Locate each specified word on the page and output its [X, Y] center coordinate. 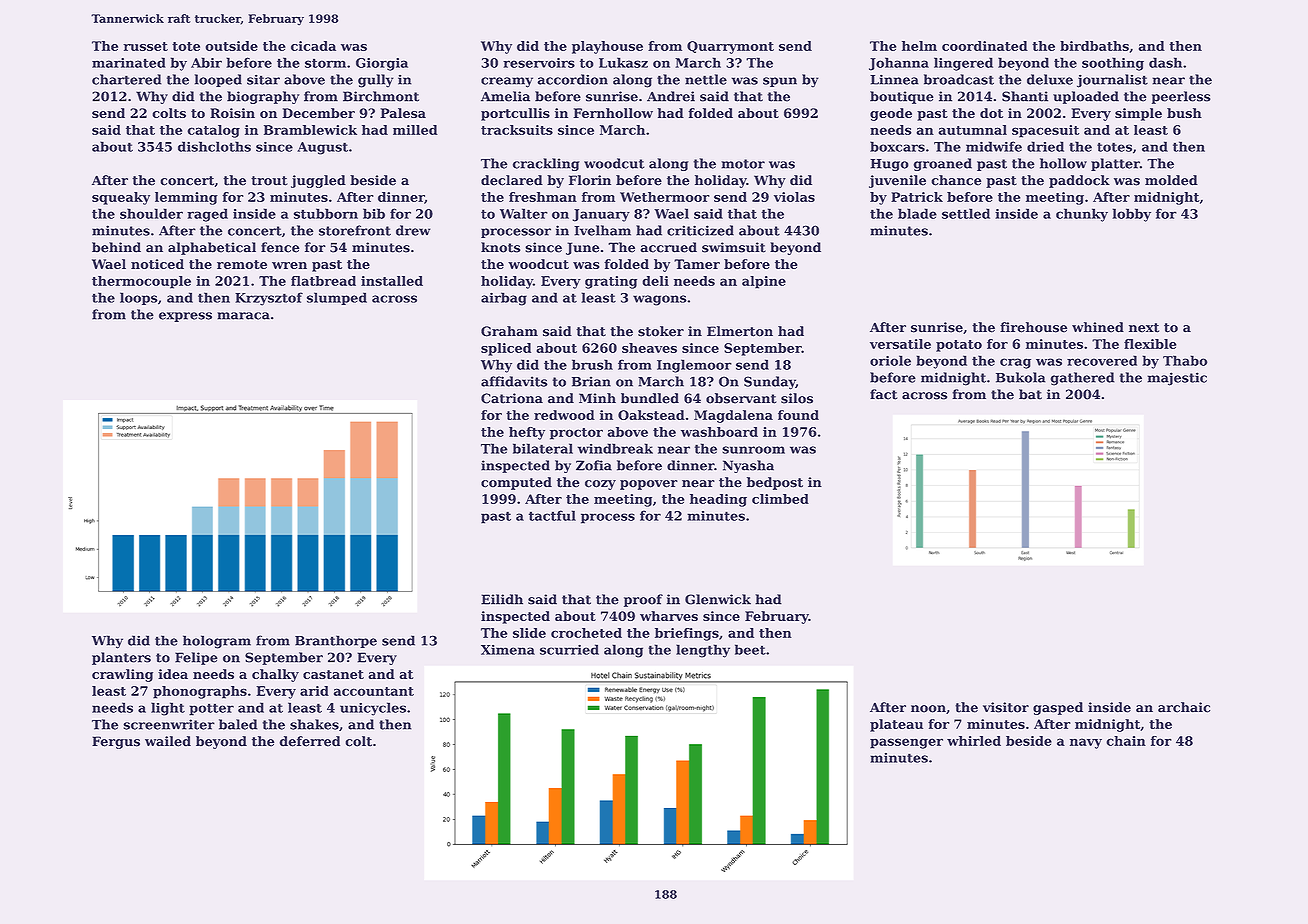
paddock [1079, 181]
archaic [1184, 707]
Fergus [116, 742]
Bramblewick [310, 130]
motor [743, 164]
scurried [569, 649]
